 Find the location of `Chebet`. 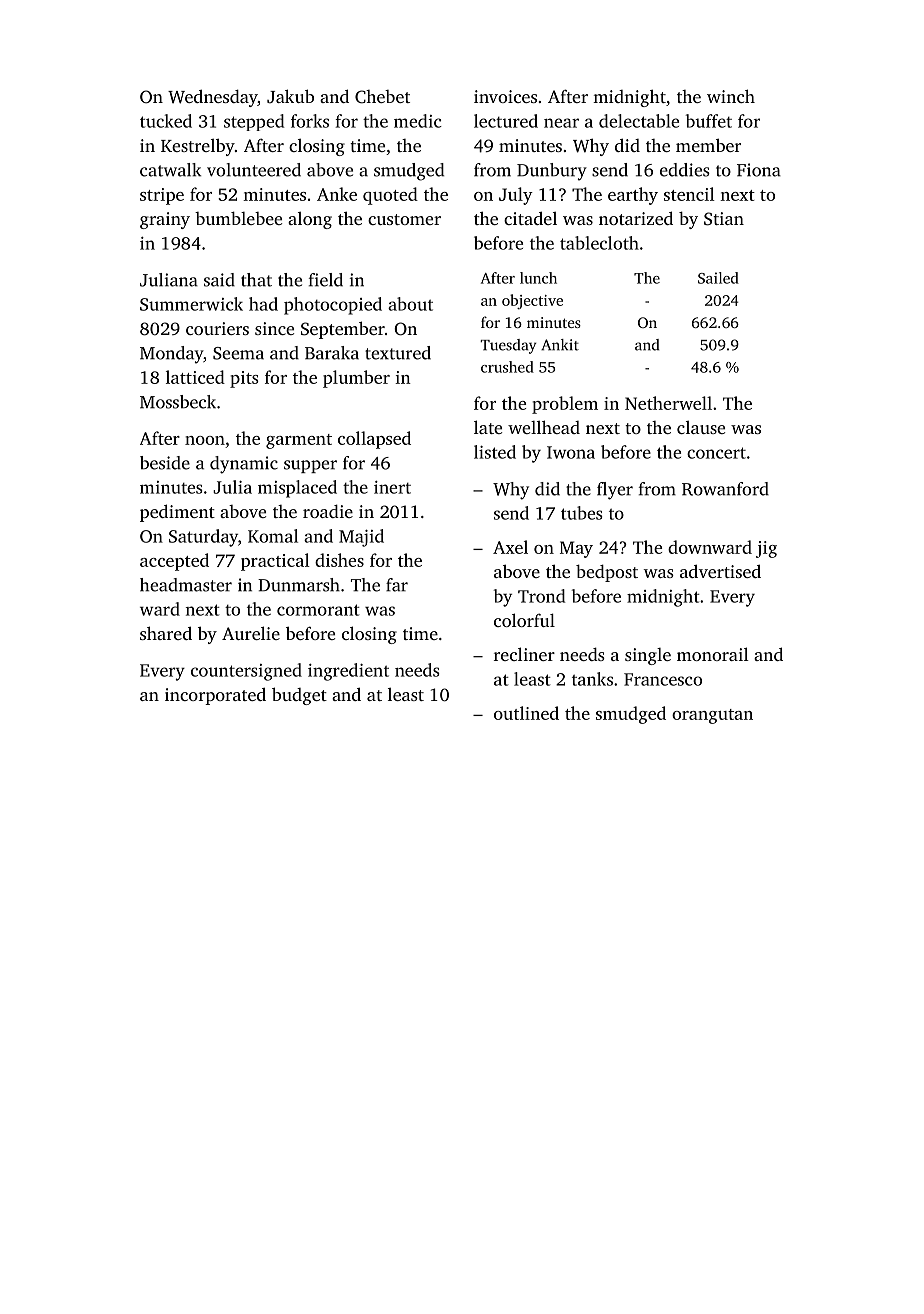

Chebet is located at coordinates (382, 97).
